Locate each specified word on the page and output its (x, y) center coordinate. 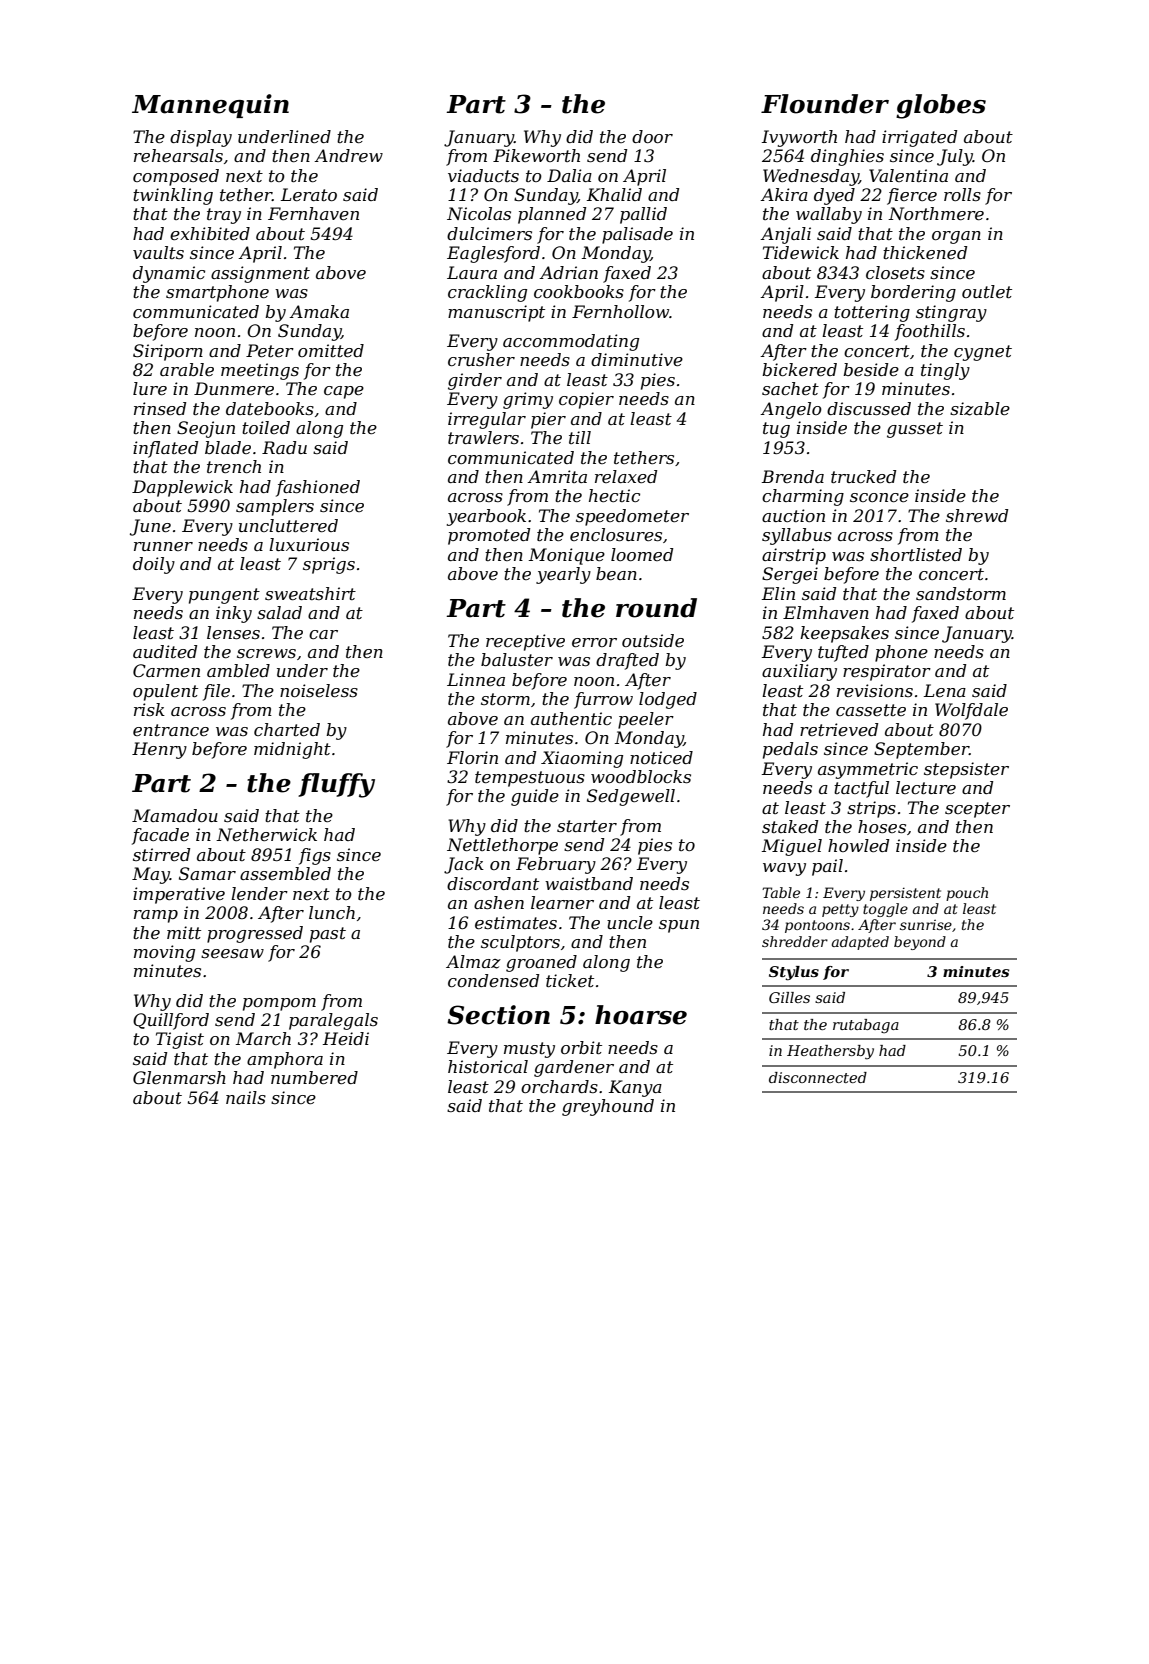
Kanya (635, 1088)
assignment (260, 274)
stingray (951, 313)
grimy (528, 400)
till (580, 437)
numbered (314, 1077)
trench (234, 466)
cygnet (983, 353)
